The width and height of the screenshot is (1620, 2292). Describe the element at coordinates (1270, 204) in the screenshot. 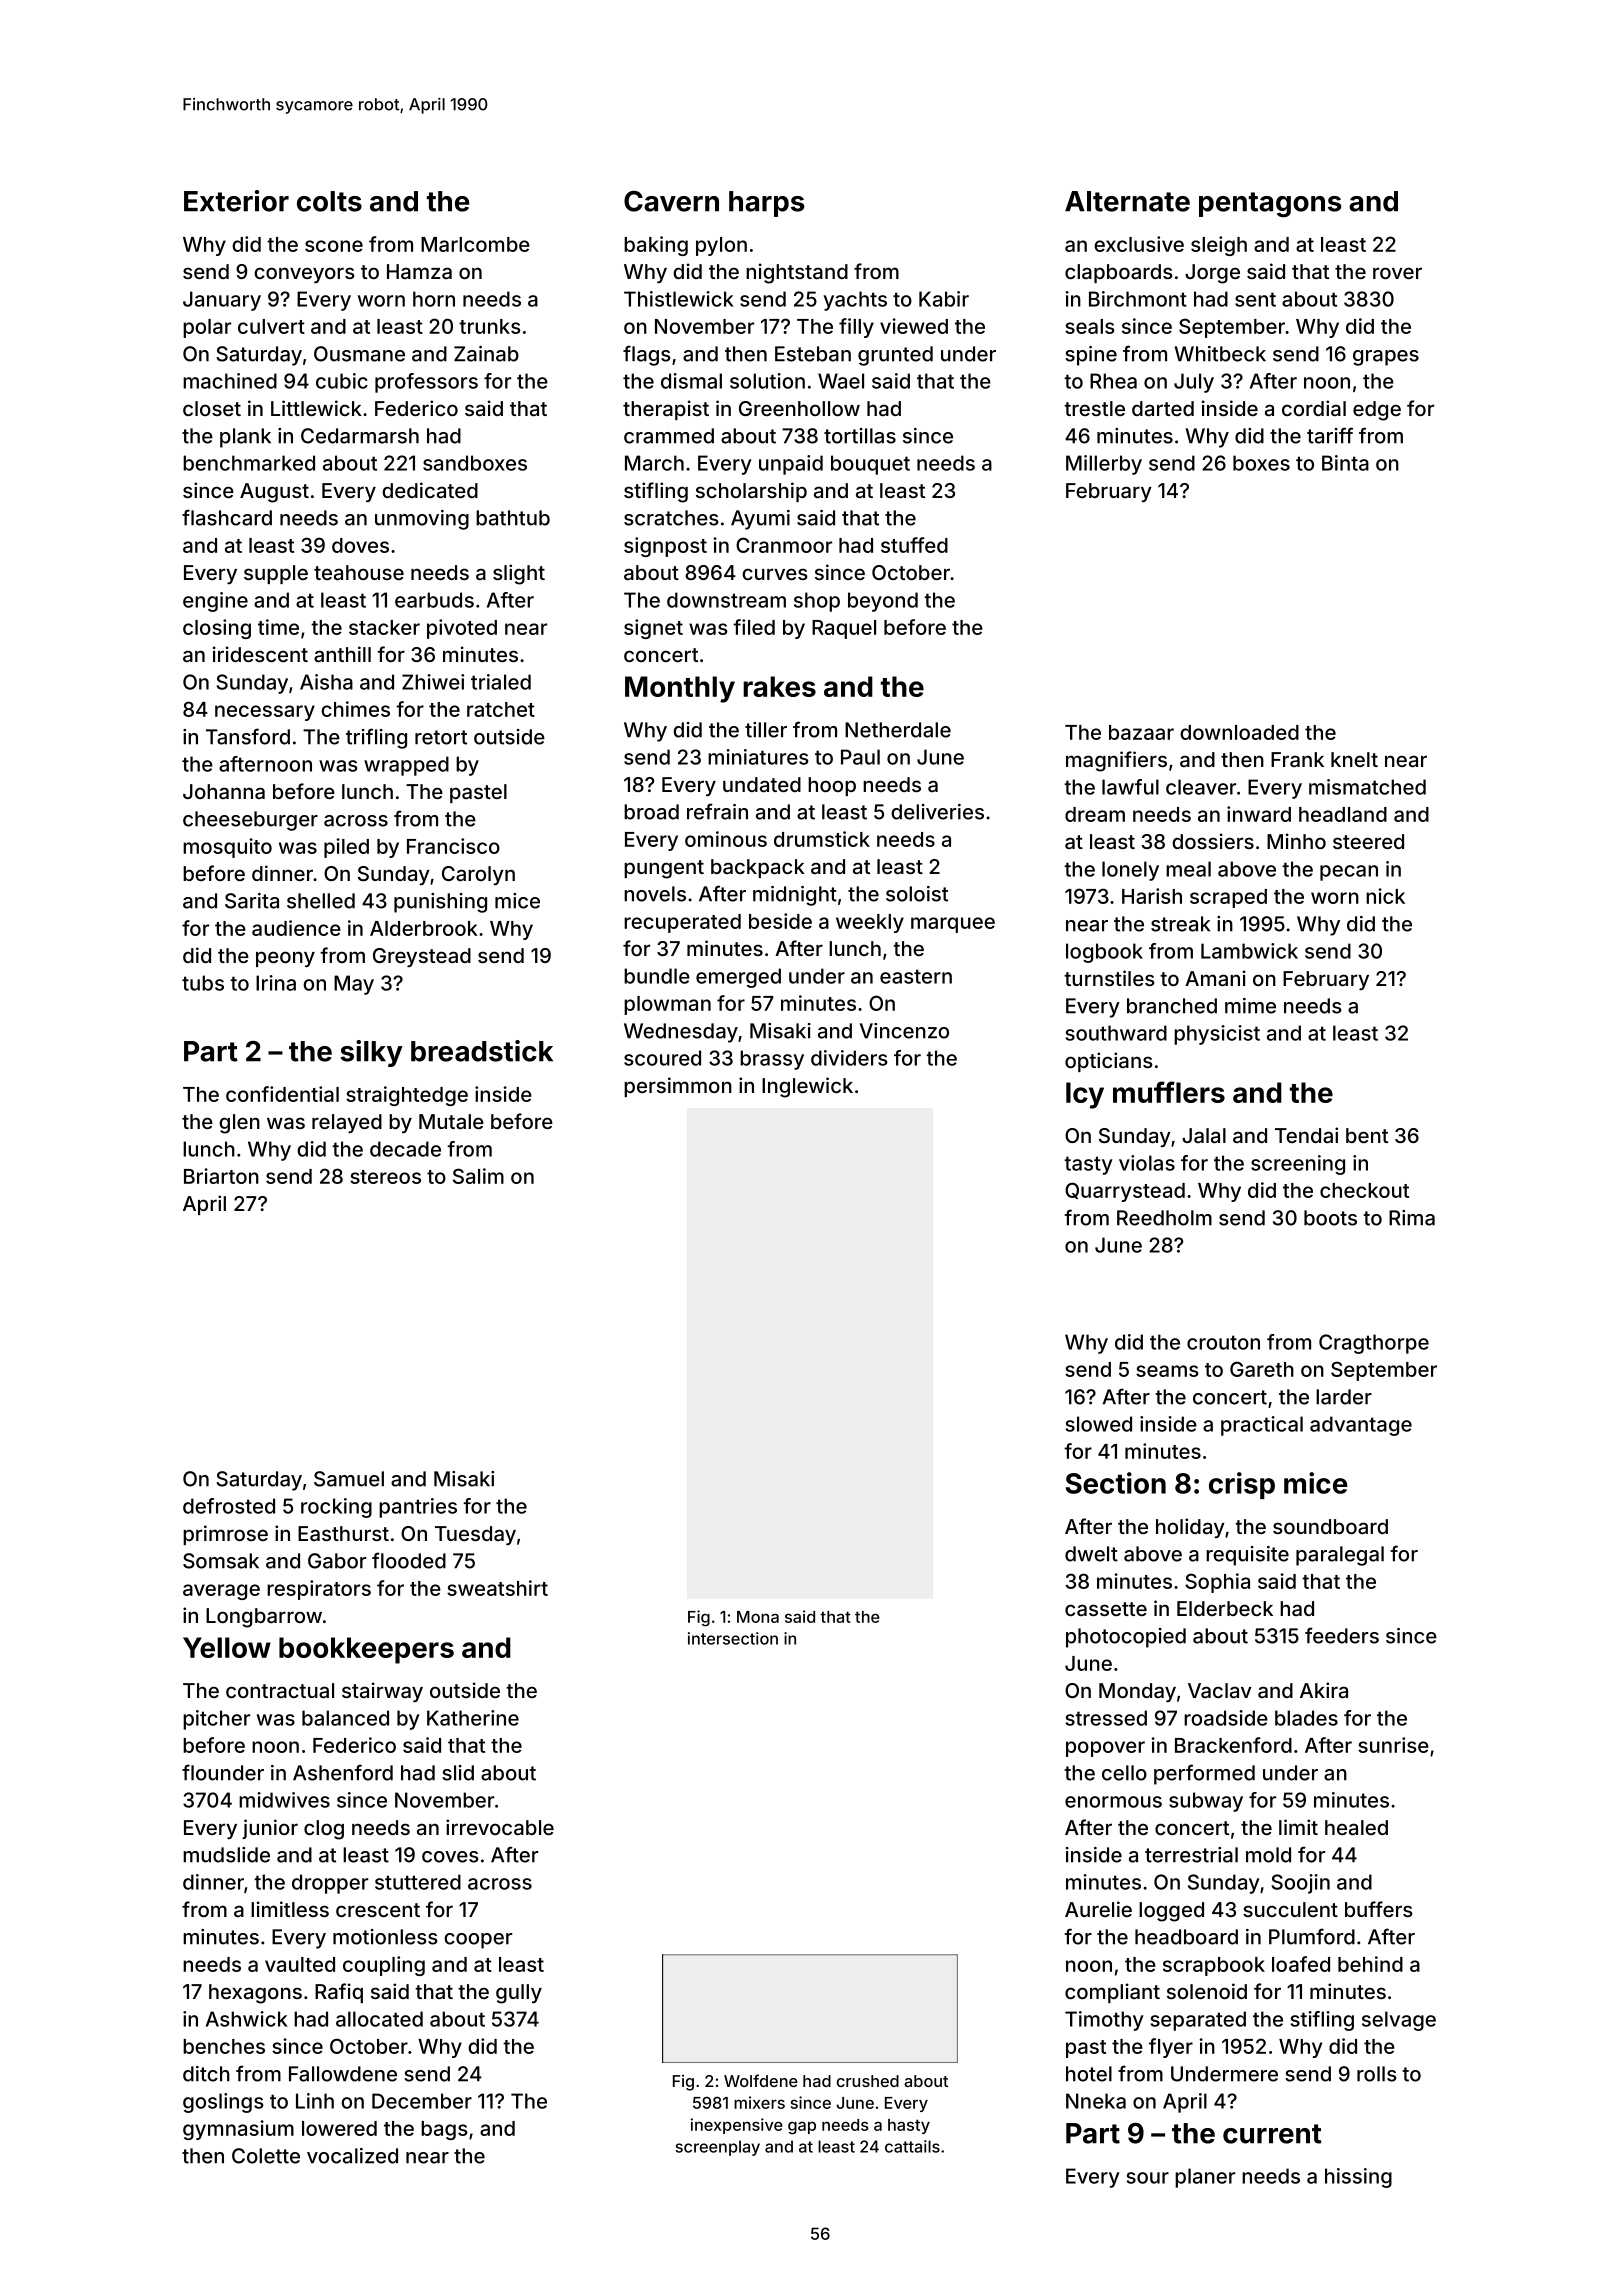

I see `pentagons` at that location.
